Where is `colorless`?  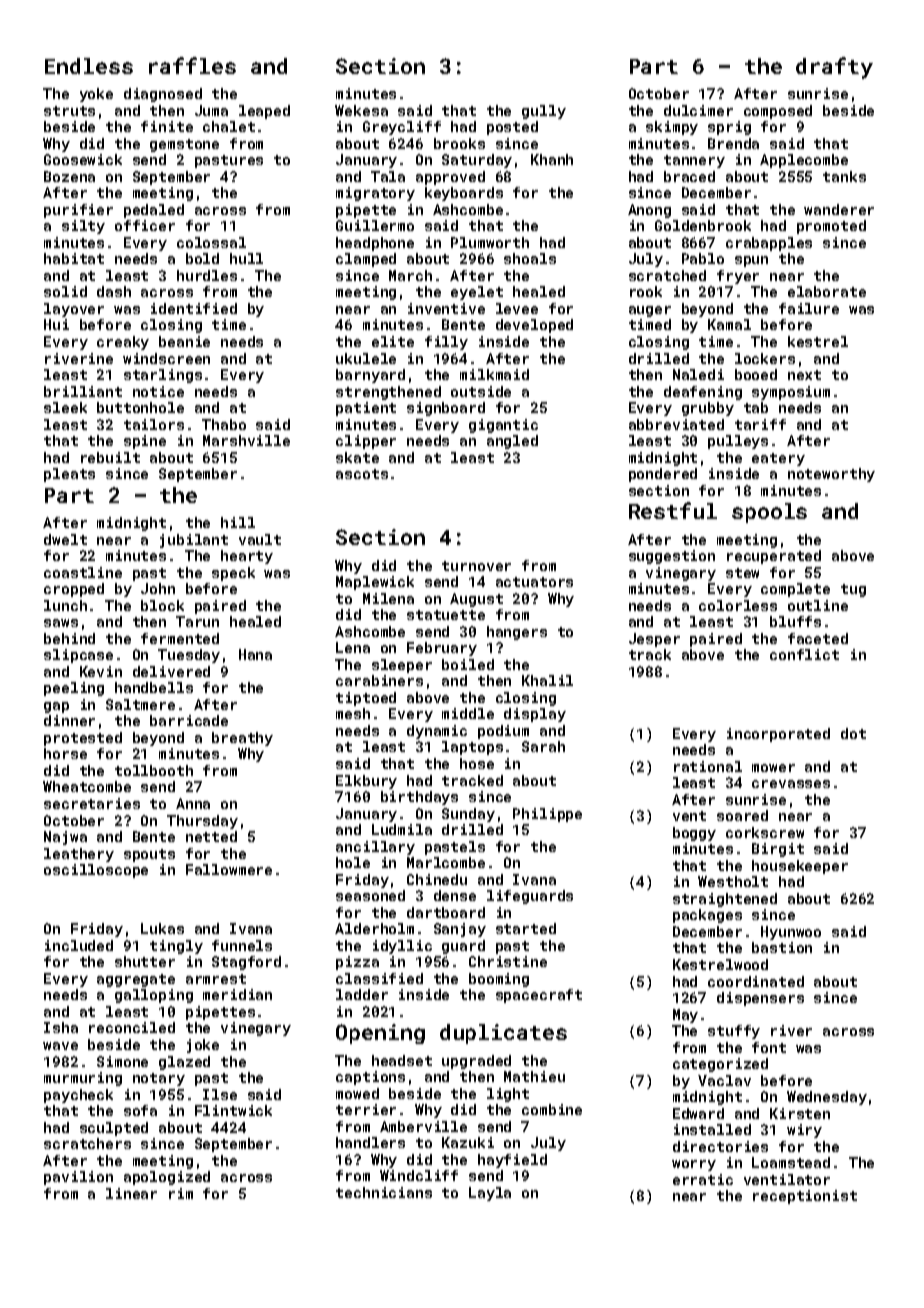 colorless is located at coordinates (738, 605).
